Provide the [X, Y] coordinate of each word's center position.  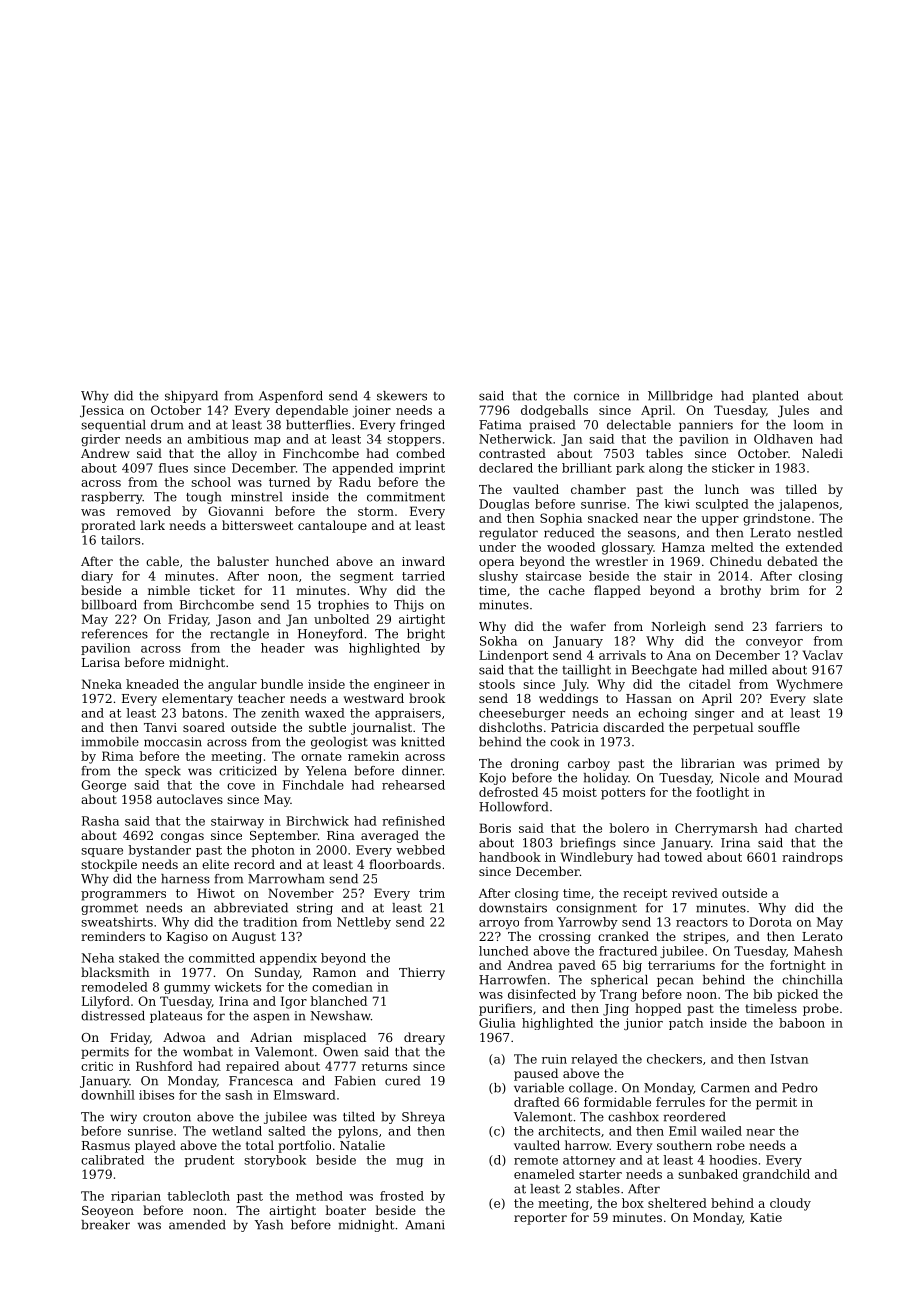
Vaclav [823, 655]
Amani [425, 1225]
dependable [312, 411]
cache [567, 590]
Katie [766, 1217]
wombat [208, 1052]
